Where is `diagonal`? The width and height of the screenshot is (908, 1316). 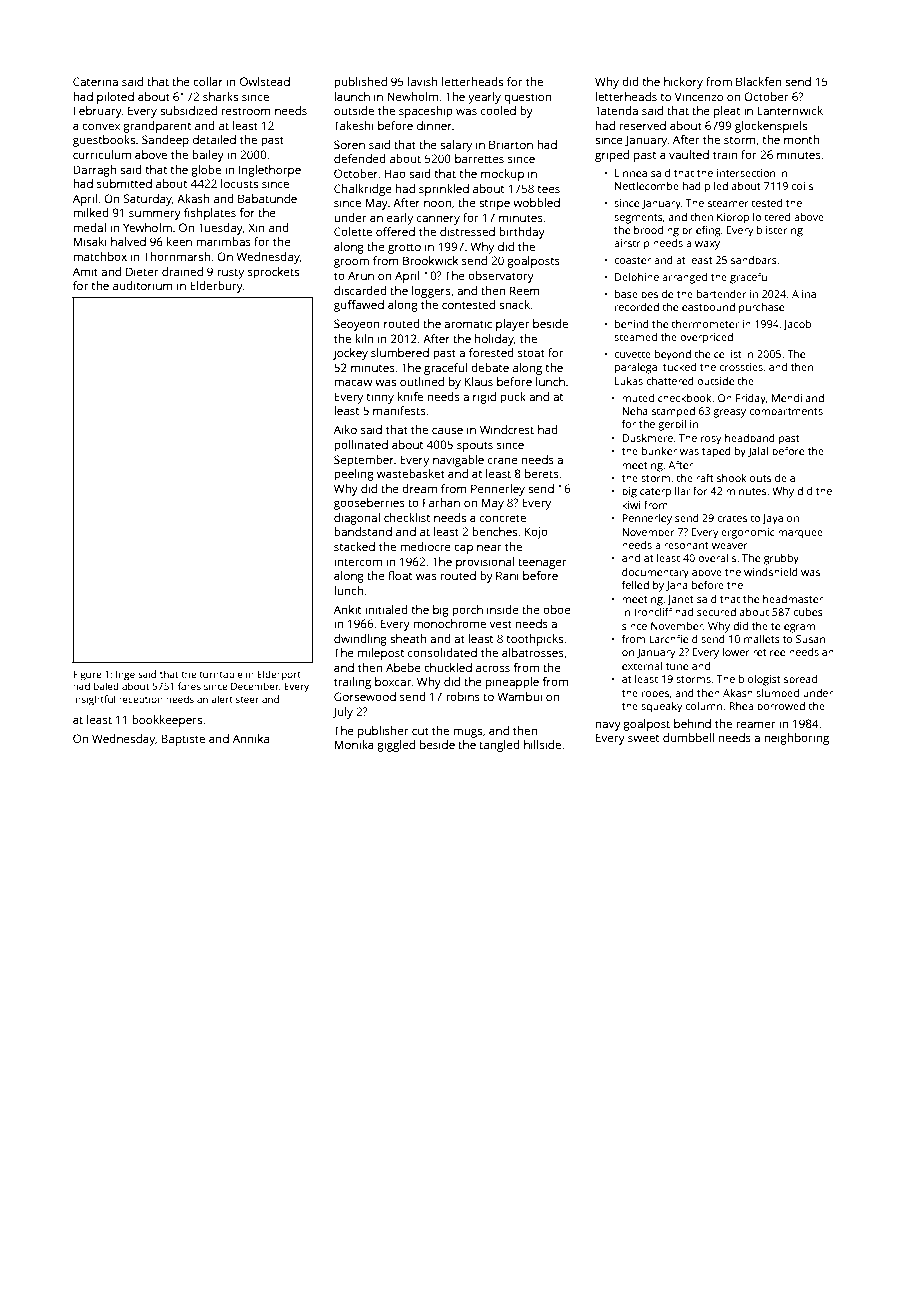
diagonal is located at coordinates (357, 519).
